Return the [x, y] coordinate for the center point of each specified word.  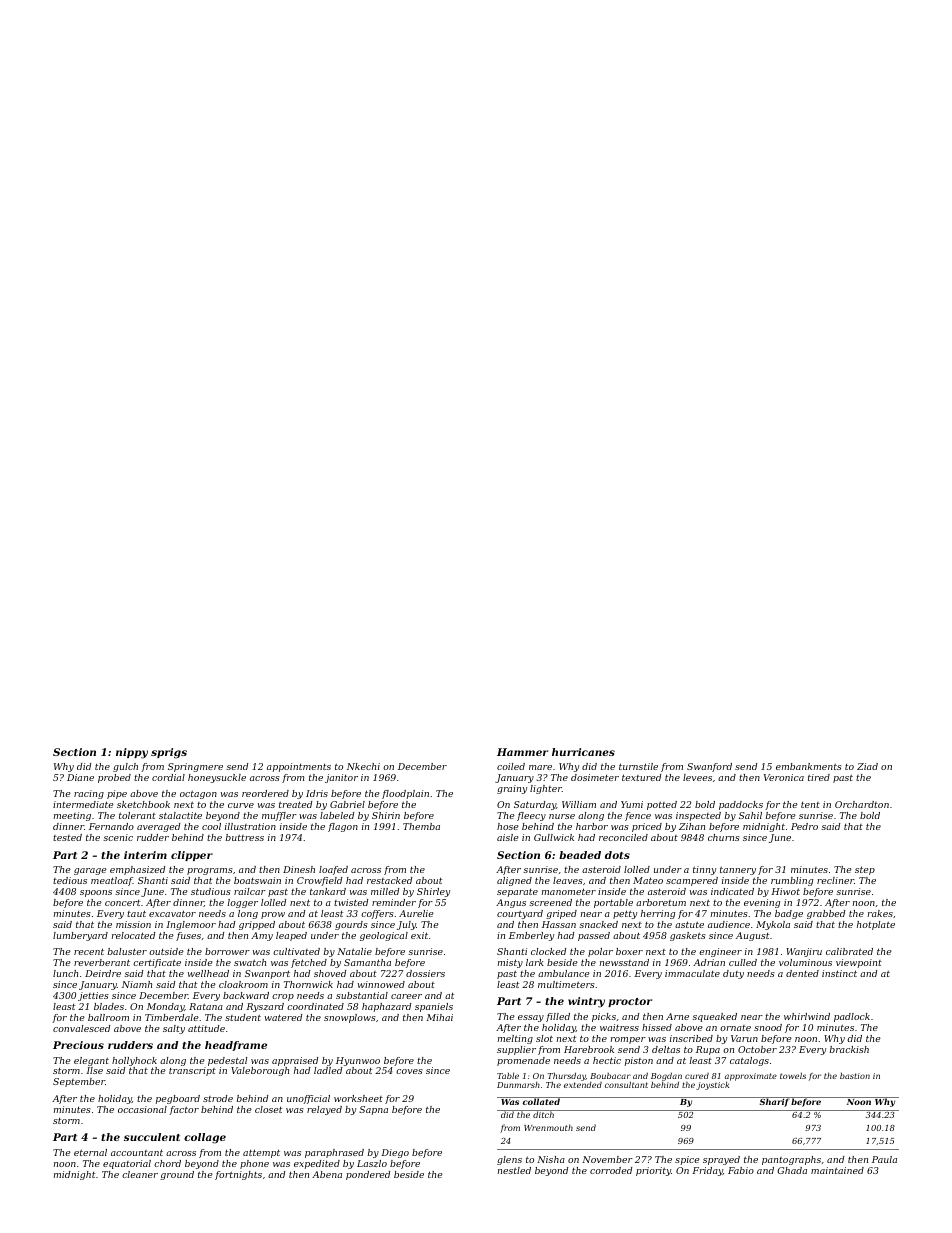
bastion [855, 1075]
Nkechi [363, 766]
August [752, 936]
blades [109, 1006]
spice [687, 1160]
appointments [299, 767]
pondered [368, 1175]
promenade [523, 1061]
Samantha [367, 962]
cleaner [140, 1174]
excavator [172, 913]
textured [641, 777]
